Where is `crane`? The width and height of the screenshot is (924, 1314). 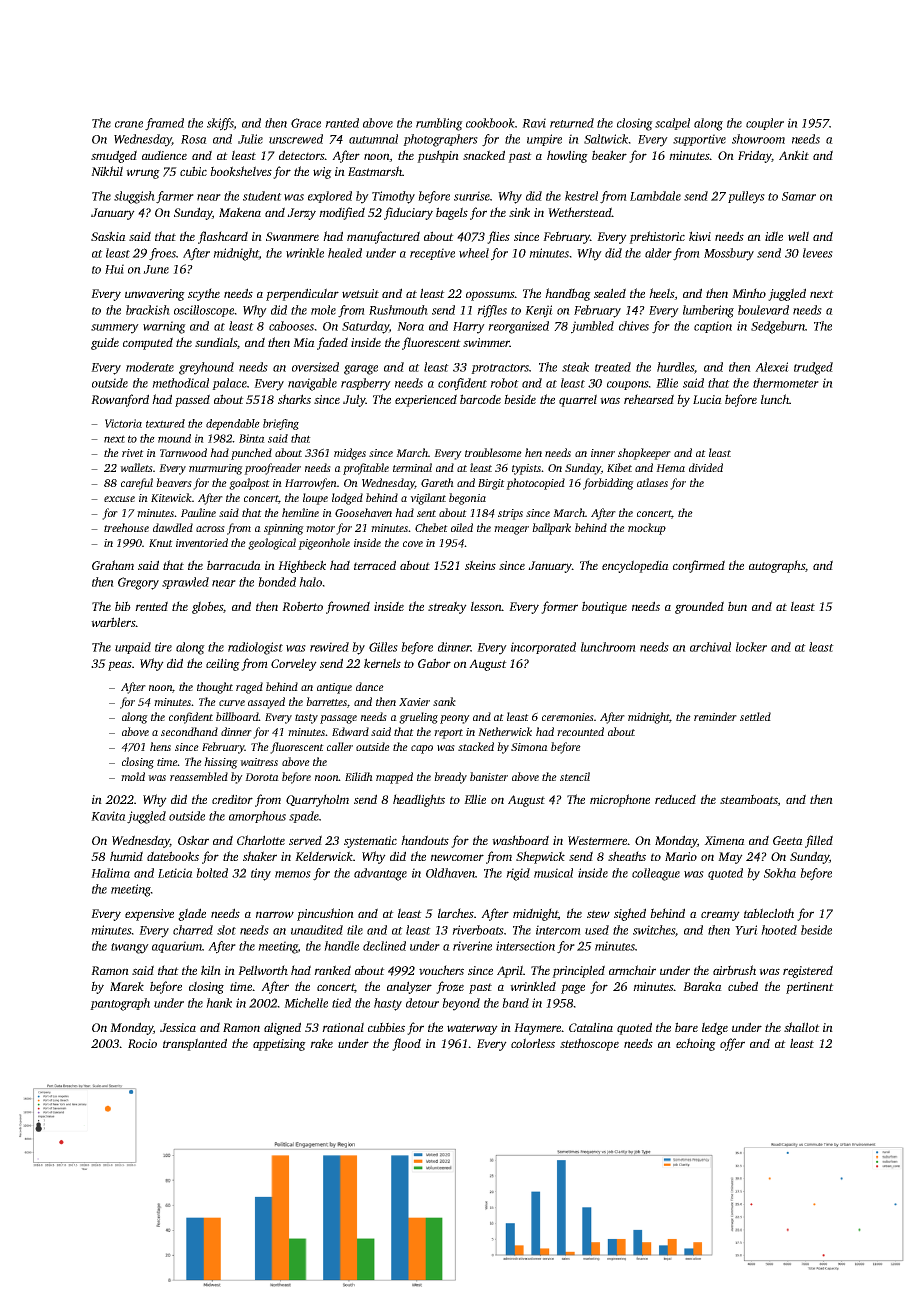
crane is located at coordinates (129, 124).
